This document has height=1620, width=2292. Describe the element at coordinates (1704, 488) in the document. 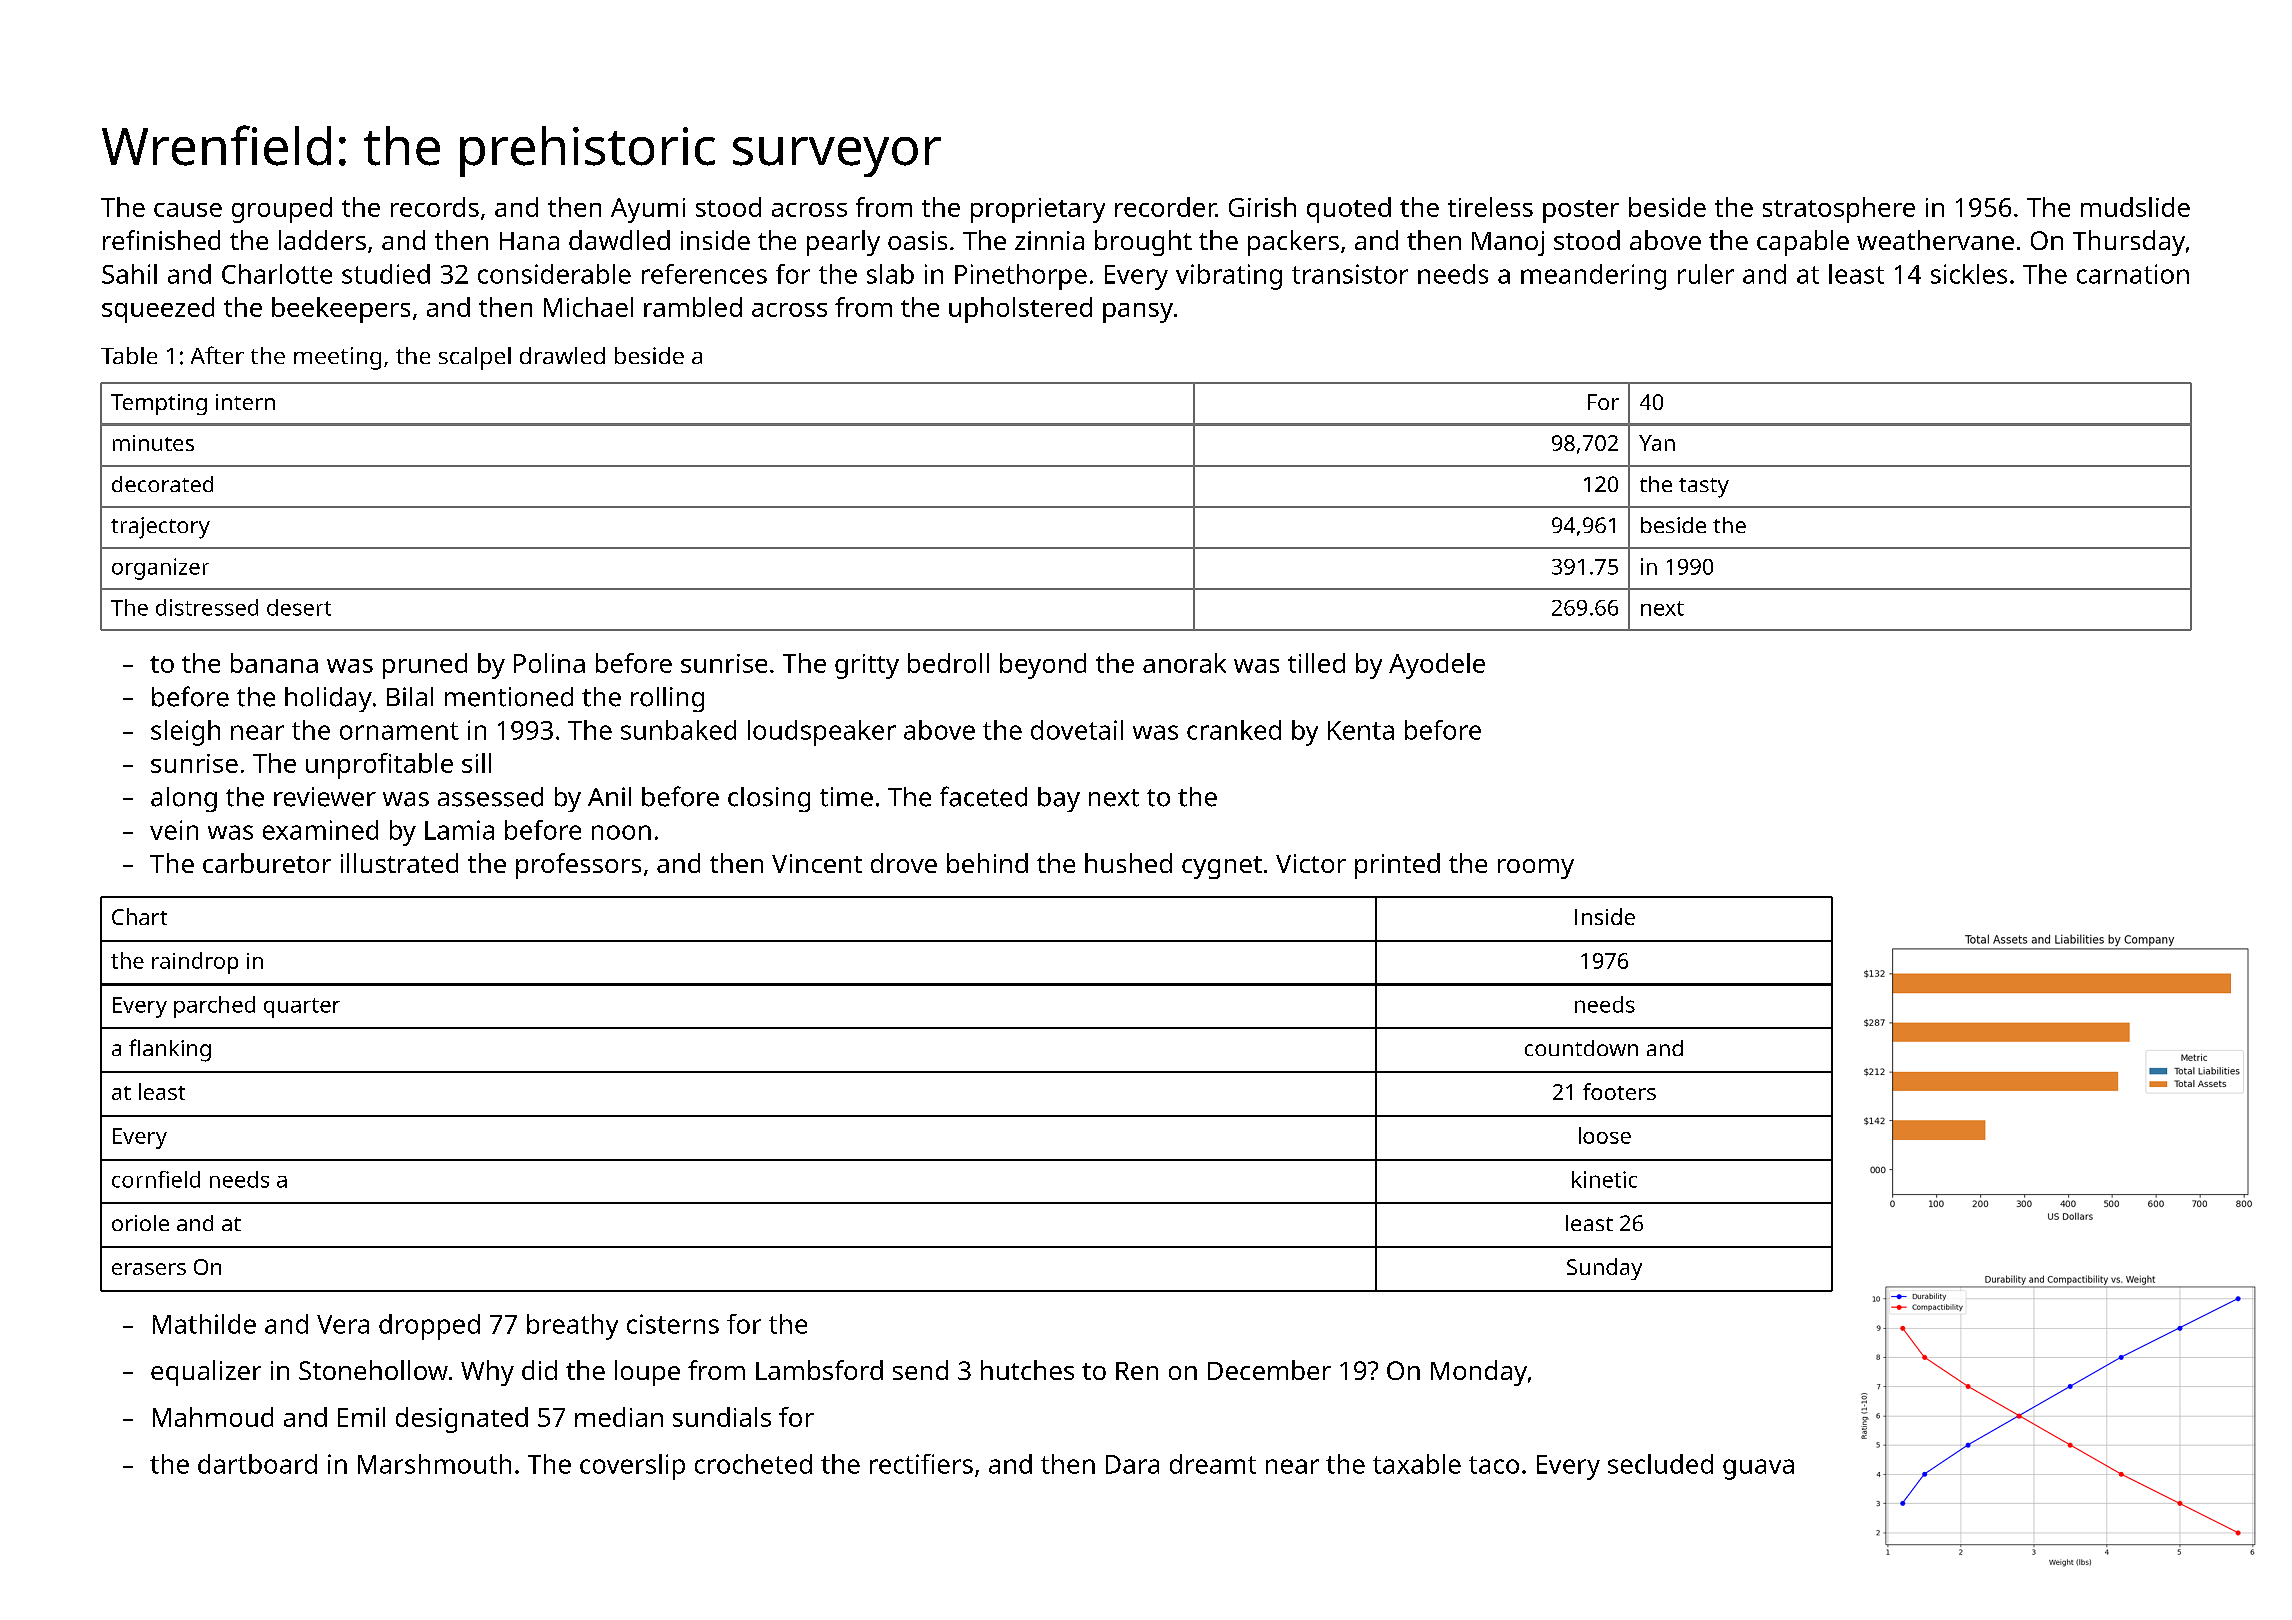

I see `tasty` at that location.
